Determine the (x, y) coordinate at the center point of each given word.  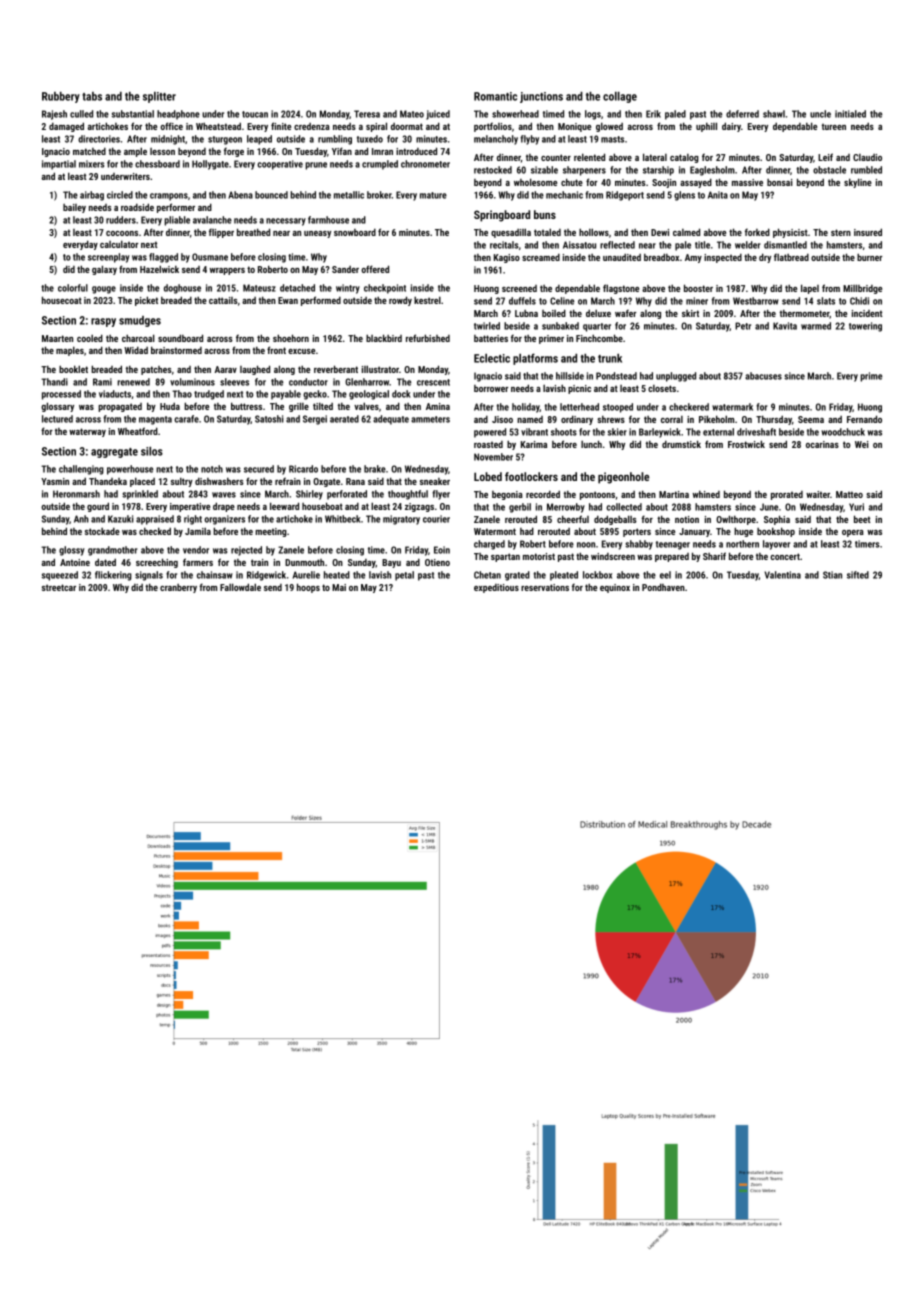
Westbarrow (756, 301)
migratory (401, 520)
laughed (255, 370)
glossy (71, 551)
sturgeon (225, 140)
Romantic (495, 96)
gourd (98, 507)
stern (841, 232)
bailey (74, 208)
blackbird (384, 338)
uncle (820, 114)
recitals (504, 245)
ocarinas (822, 444)
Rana (355, 481)
